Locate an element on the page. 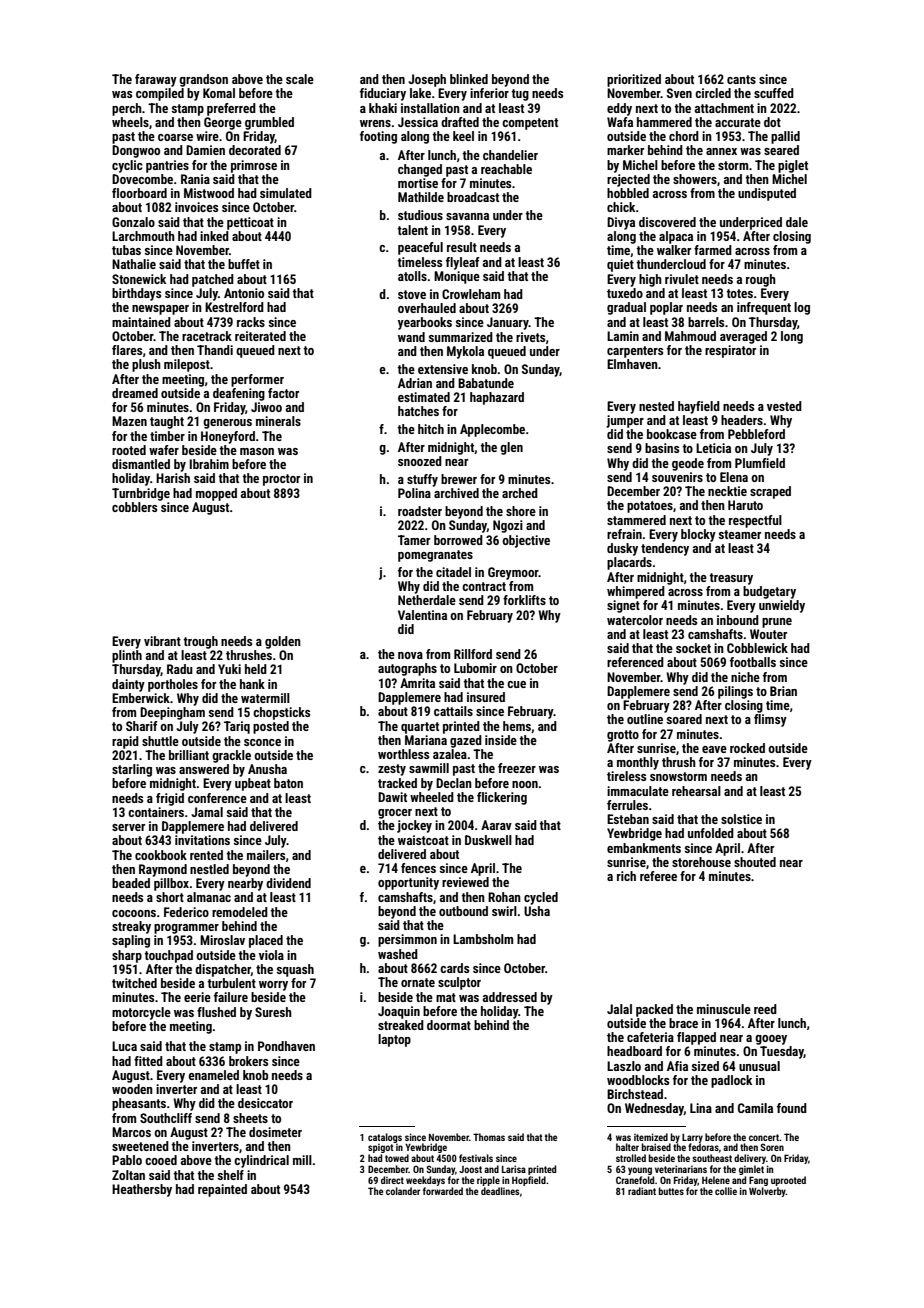 This image has height=1308, width=924. Joseph is located at coordinates (427, 80).
